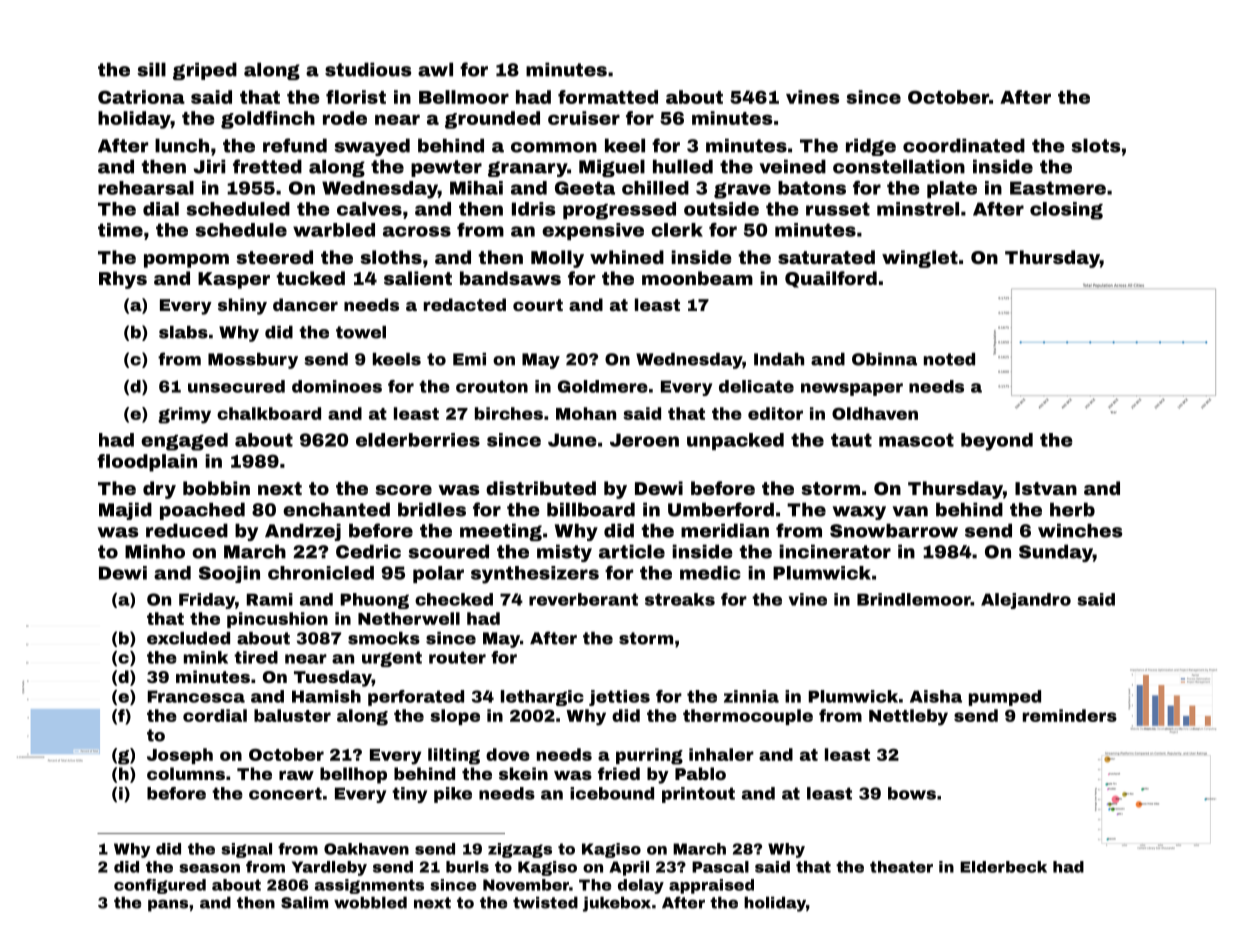 The width and height of the screenshot is (1233, 952). Describe the element at coordinates (538, 305) in the screenshot. I see `court` at that location.
